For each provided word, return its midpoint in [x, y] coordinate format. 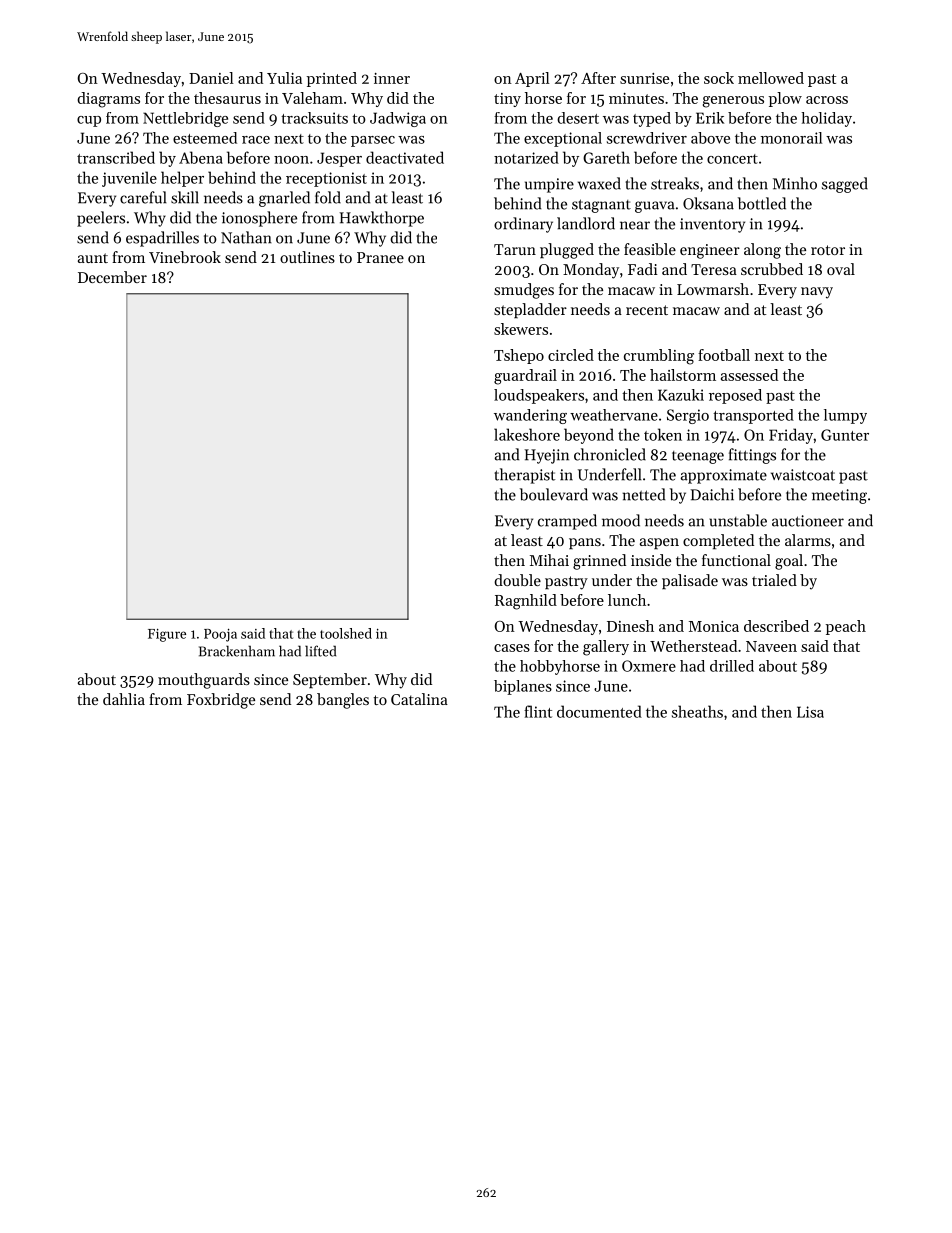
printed [332, 79]
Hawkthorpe [382, 219]
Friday [791, 436]
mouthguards [204, 681]
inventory [712, 225]
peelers [101, 219]
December [112, 277]
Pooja [220, 635]
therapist [524, 476]
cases [512, 648]
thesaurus [227, 98]
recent [647, 310]
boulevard [554, 494]
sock [719, 78]
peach [846, 627]
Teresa [714, 269]
